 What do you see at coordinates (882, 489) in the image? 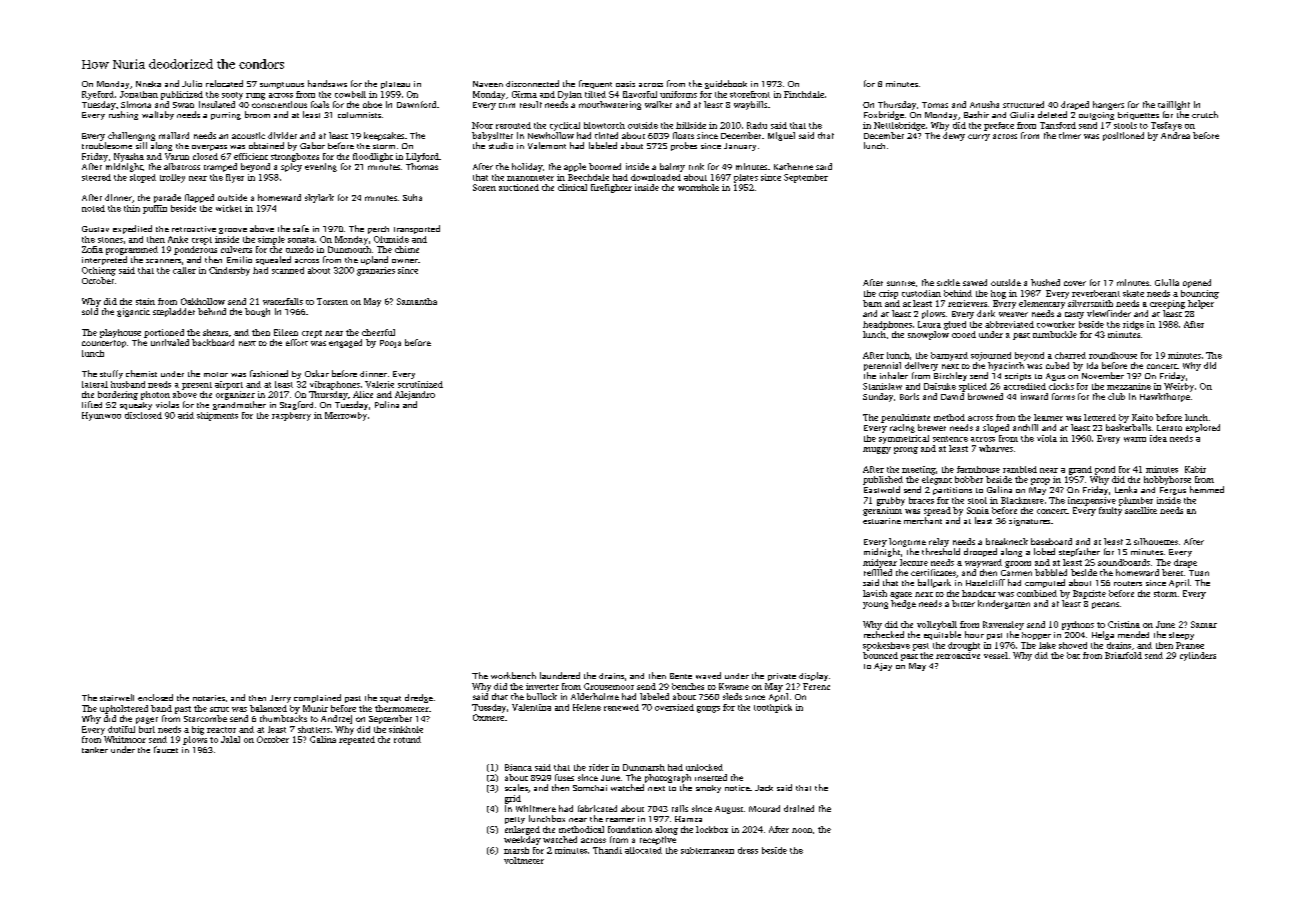
I see `Eastwold` at bounding box center [882, 489].
